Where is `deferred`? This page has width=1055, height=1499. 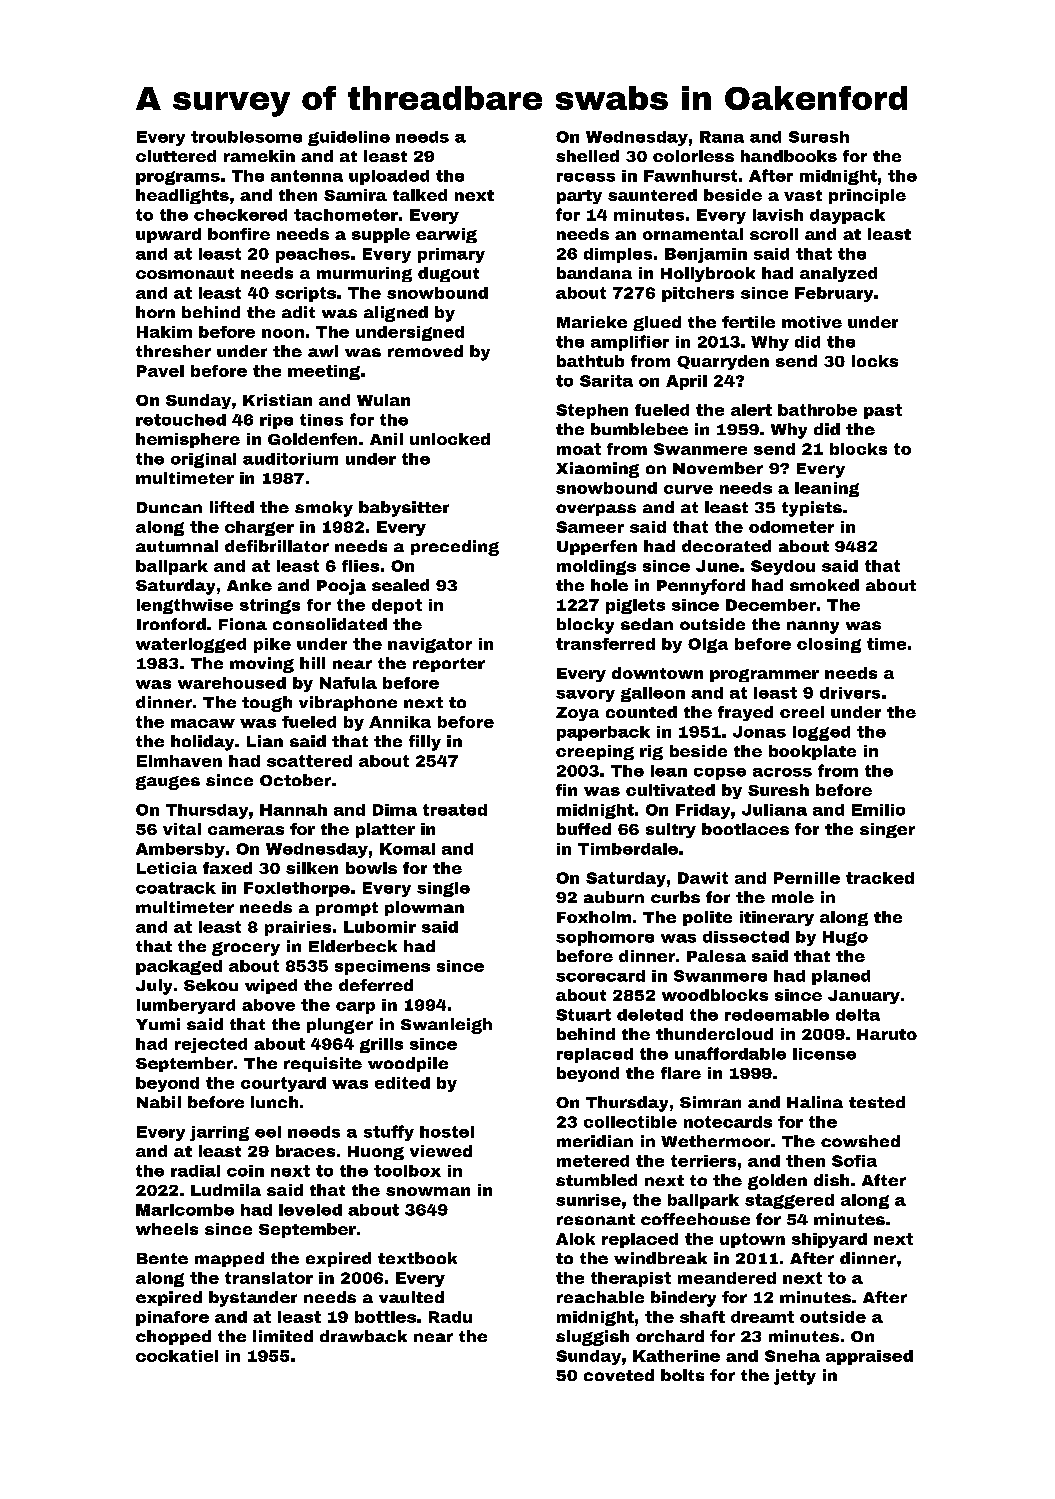
deferred is located at coordinates (376, 985).
